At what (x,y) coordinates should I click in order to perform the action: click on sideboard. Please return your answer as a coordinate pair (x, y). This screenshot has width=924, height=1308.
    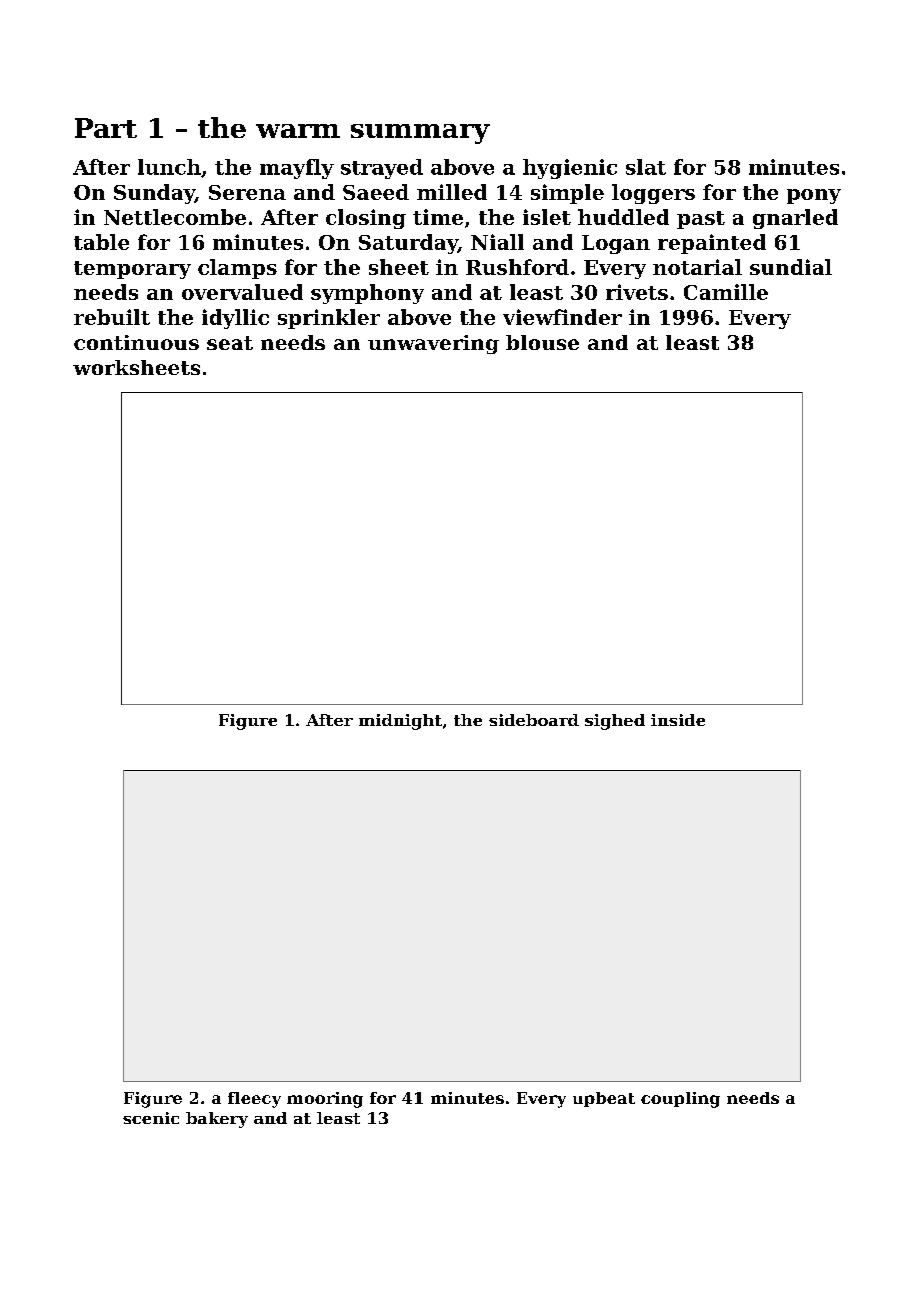
    Looking at the image, I should click on (534, 720).
